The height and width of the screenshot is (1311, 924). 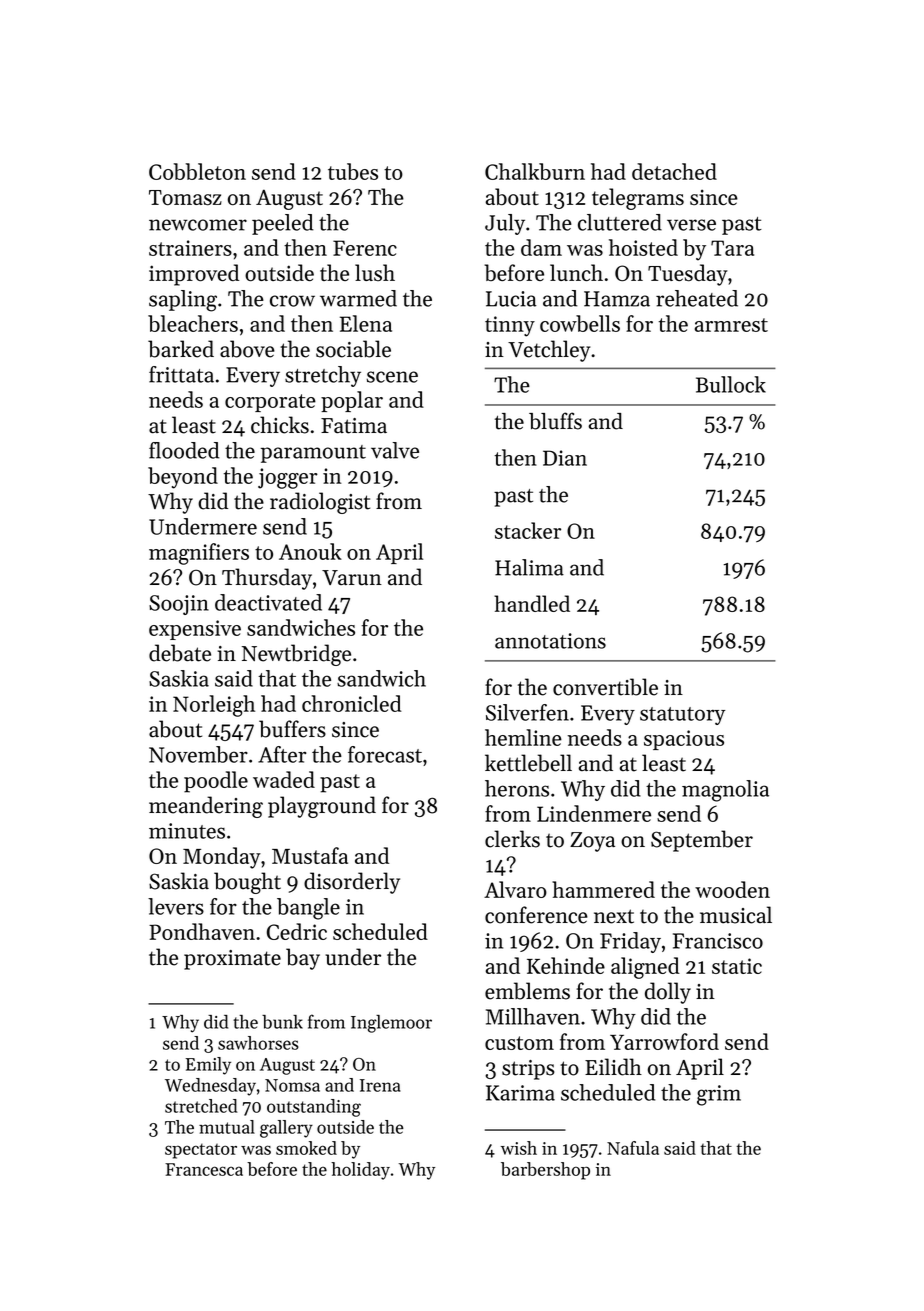 I want to click on dam, so click(x=541, y=247).
